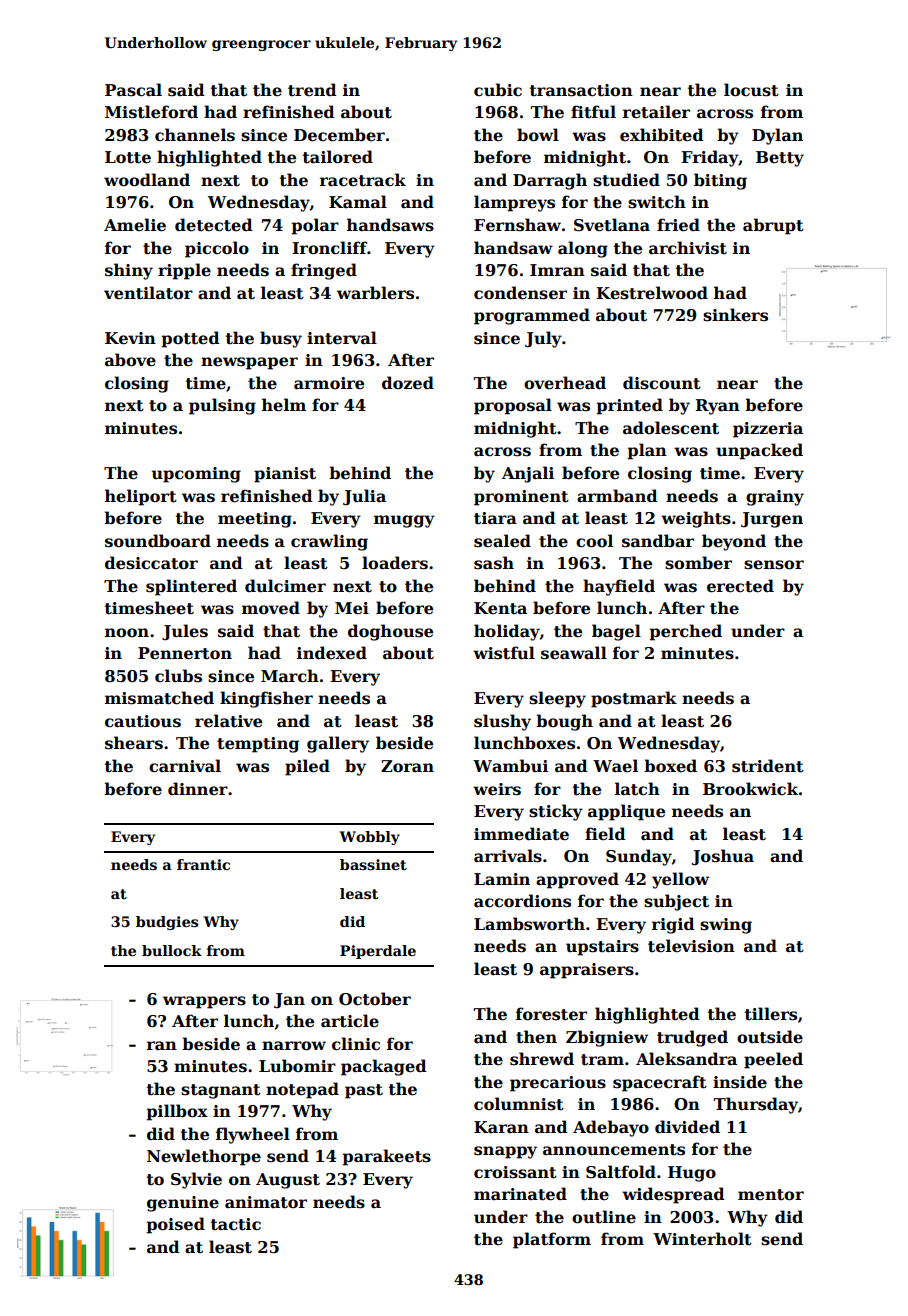 This screenshot has height=1316, width=908. I want to click on poised, so click(175, 1225).
